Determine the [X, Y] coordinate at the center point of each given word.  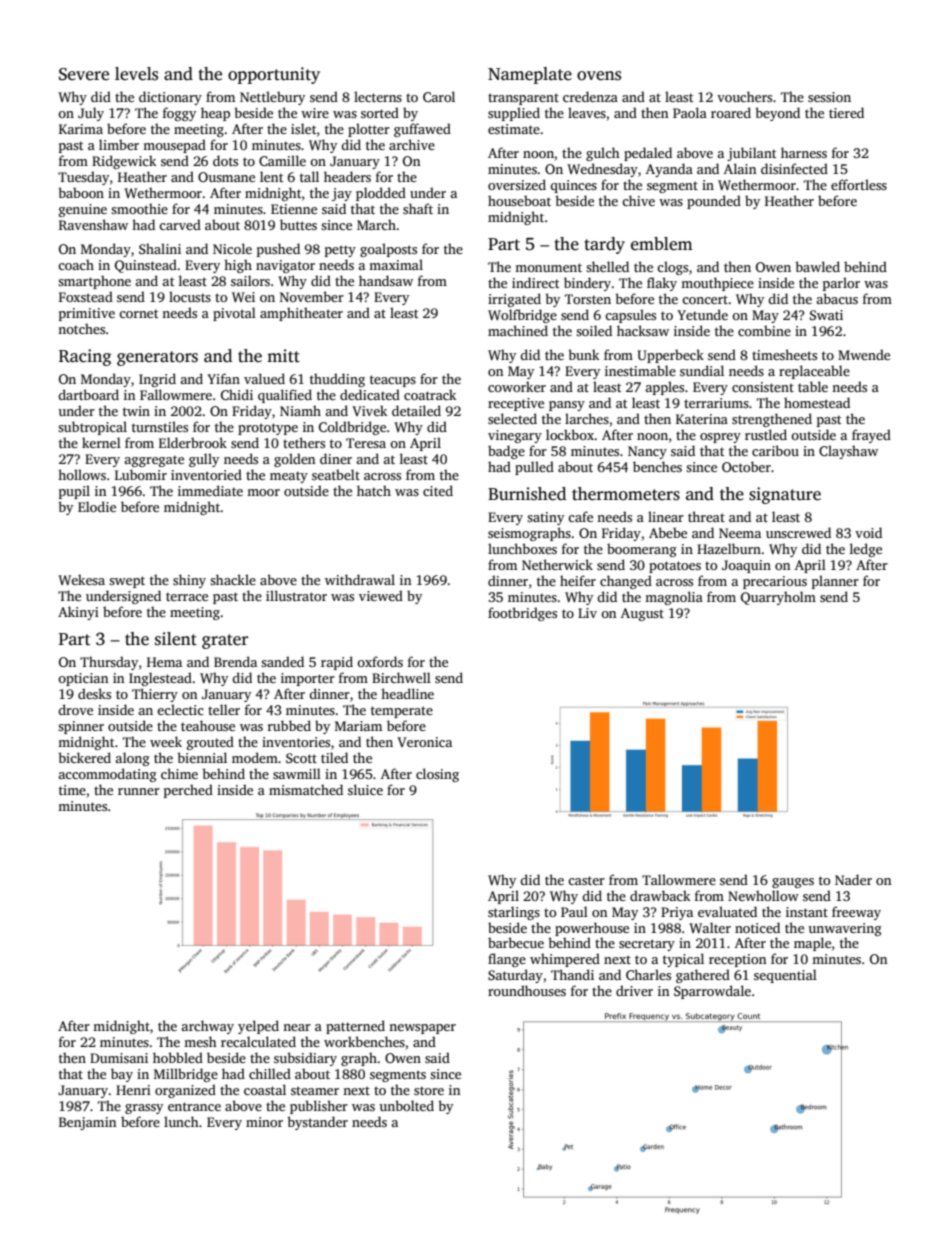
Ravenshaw [93, 224]
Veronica [424, 742]
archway [207, 1027]
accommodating [107, 775]
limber [119, 144]
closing [437, 775]
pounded [714, 202]
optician [83, 679]
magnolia [674, 598]
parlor [841, 284]
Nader [853, 879]
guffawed [422, 130]
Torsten [588, 299]
